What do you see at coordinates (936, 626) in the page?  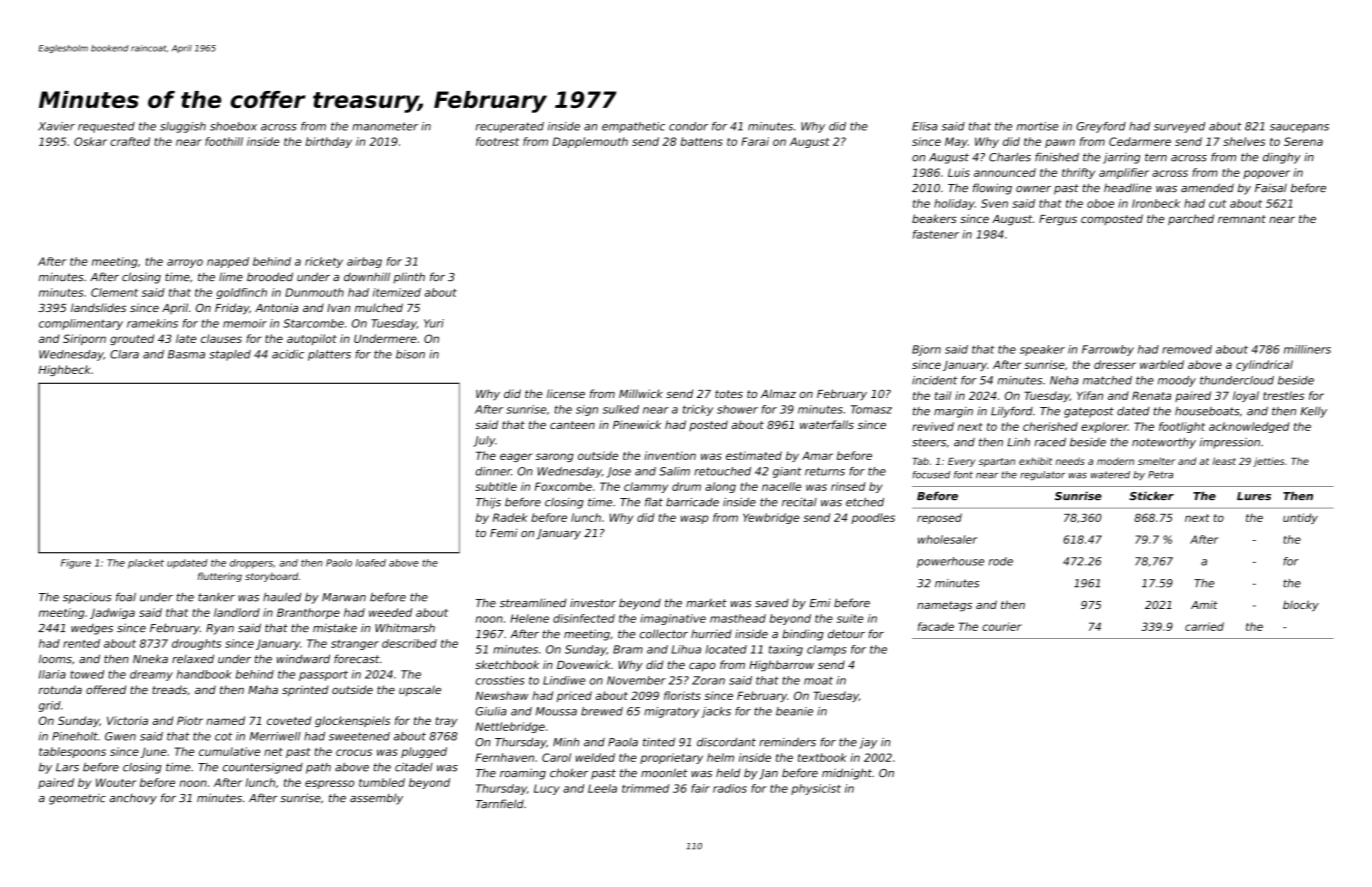 I see `facade` at bounding box center [936, 626].
